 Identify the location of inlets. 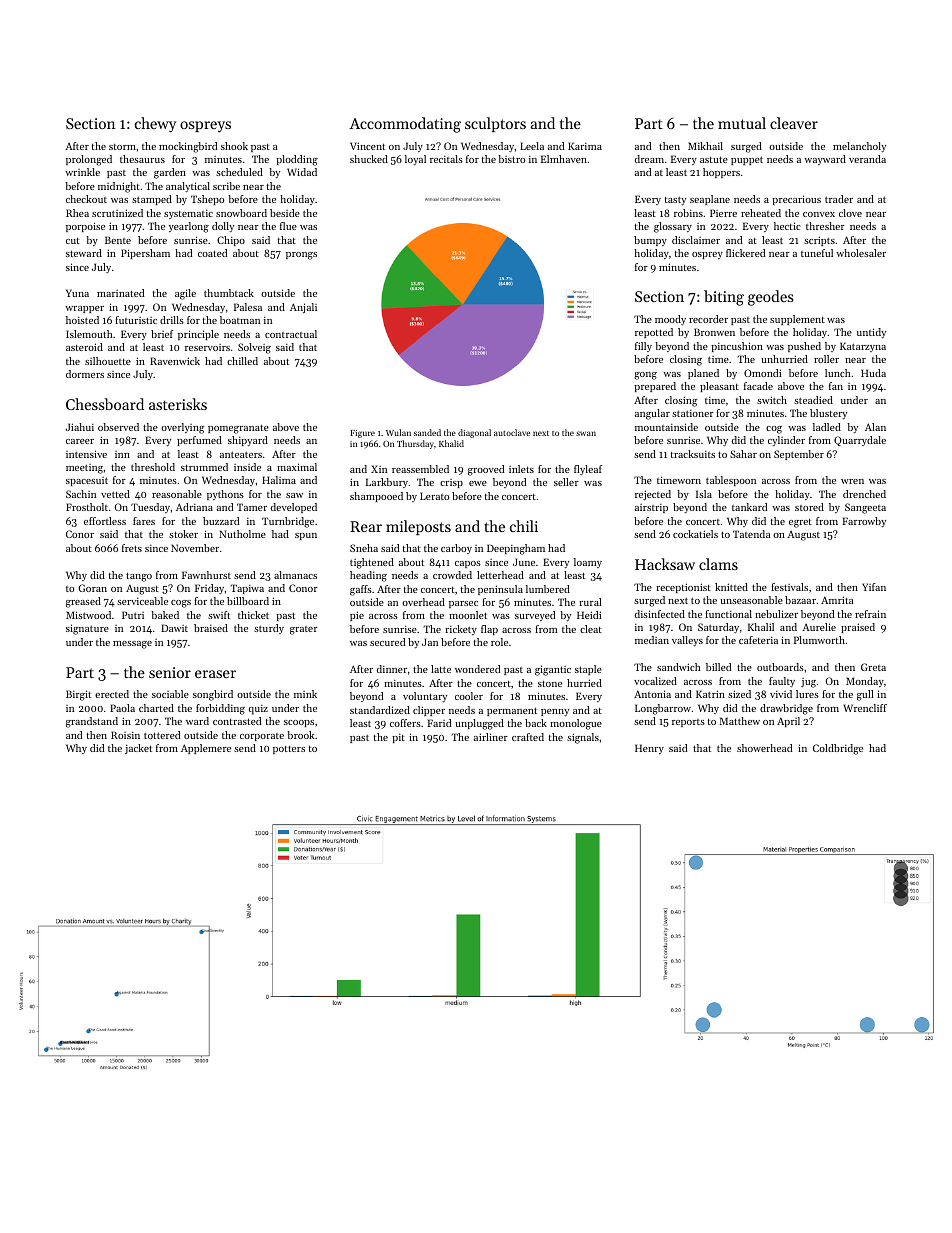
(521, 469).
